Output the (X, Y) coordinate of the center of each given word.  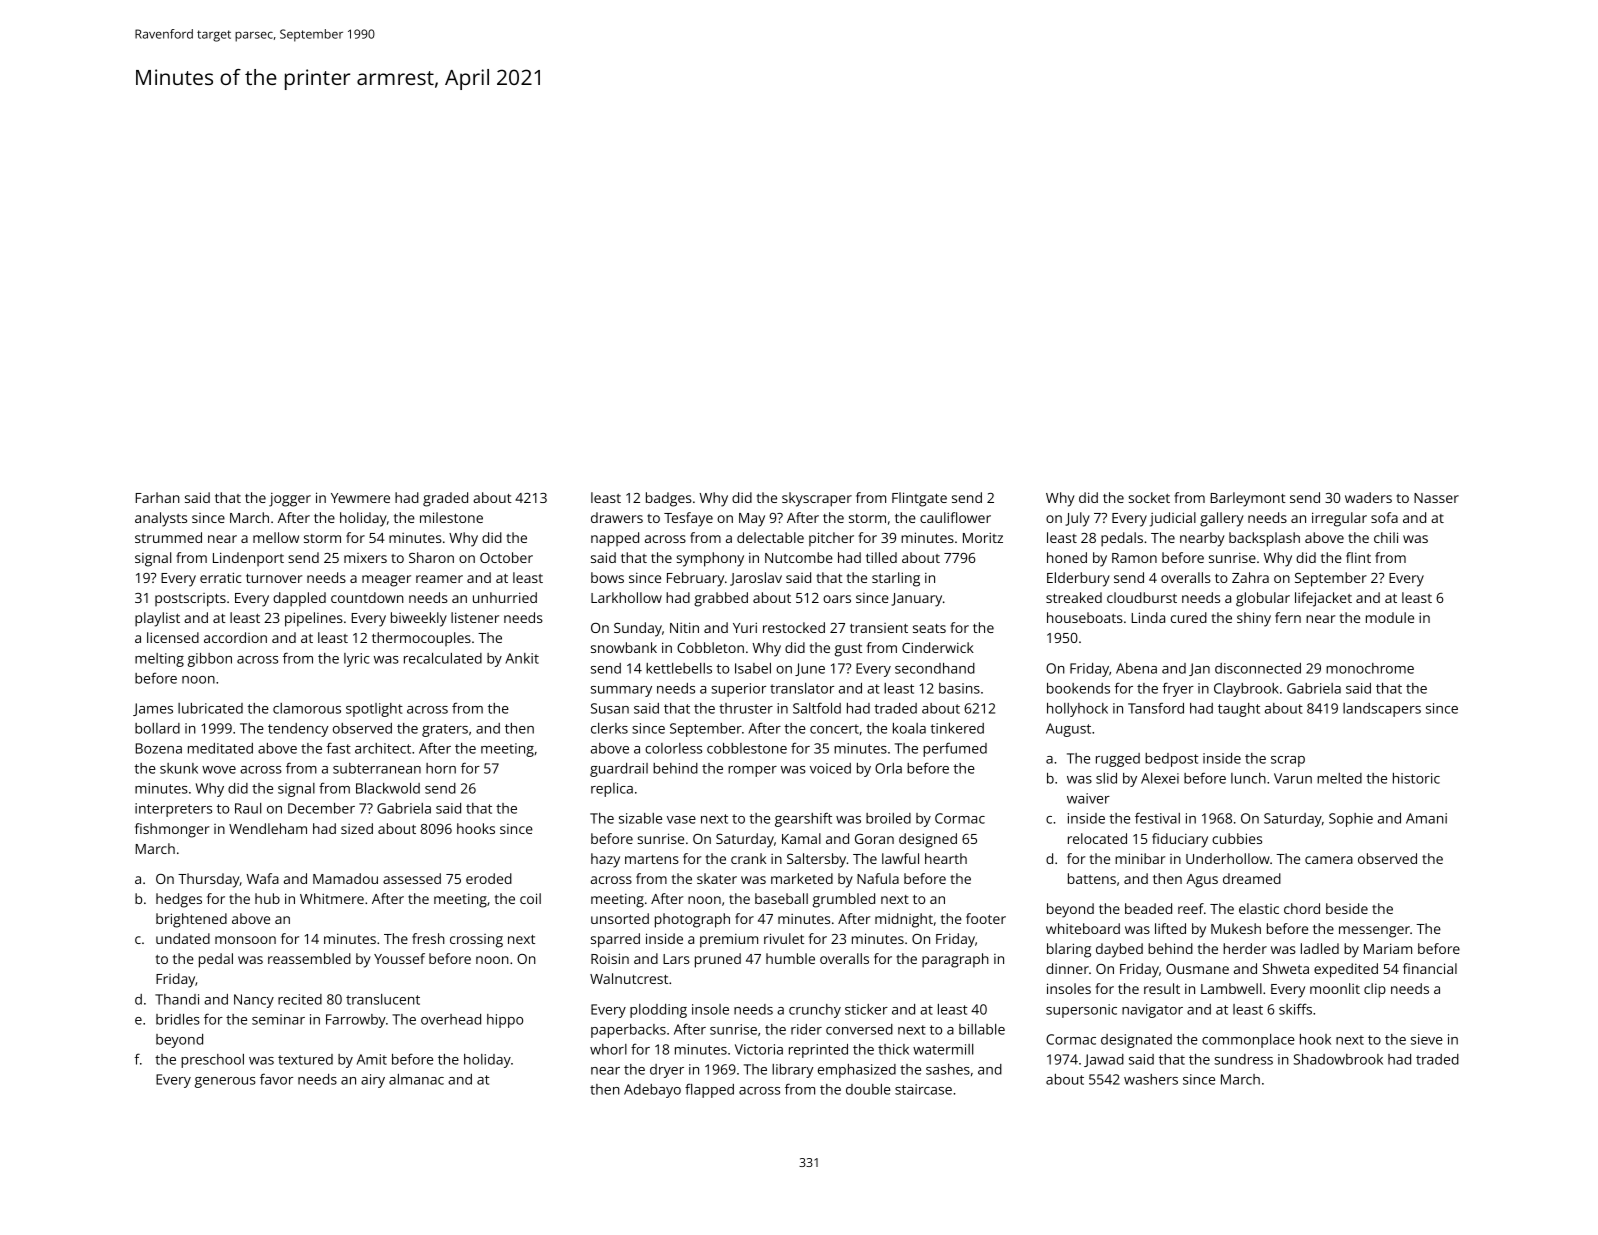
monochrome (1370, 668)
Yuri (745, 627)
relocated (1097, 838)
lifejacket (1323, 599)
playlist (157, 619)
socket (1149, 497)
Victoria (759, 1049)
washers (1151, 1079)
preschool (212, 1061)
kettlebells (679, 668)
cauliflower (955, 517)
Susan (610, 708)
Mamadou (345, 878)
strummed (168, 537)
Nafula (878, 878)
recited (300, 999)
